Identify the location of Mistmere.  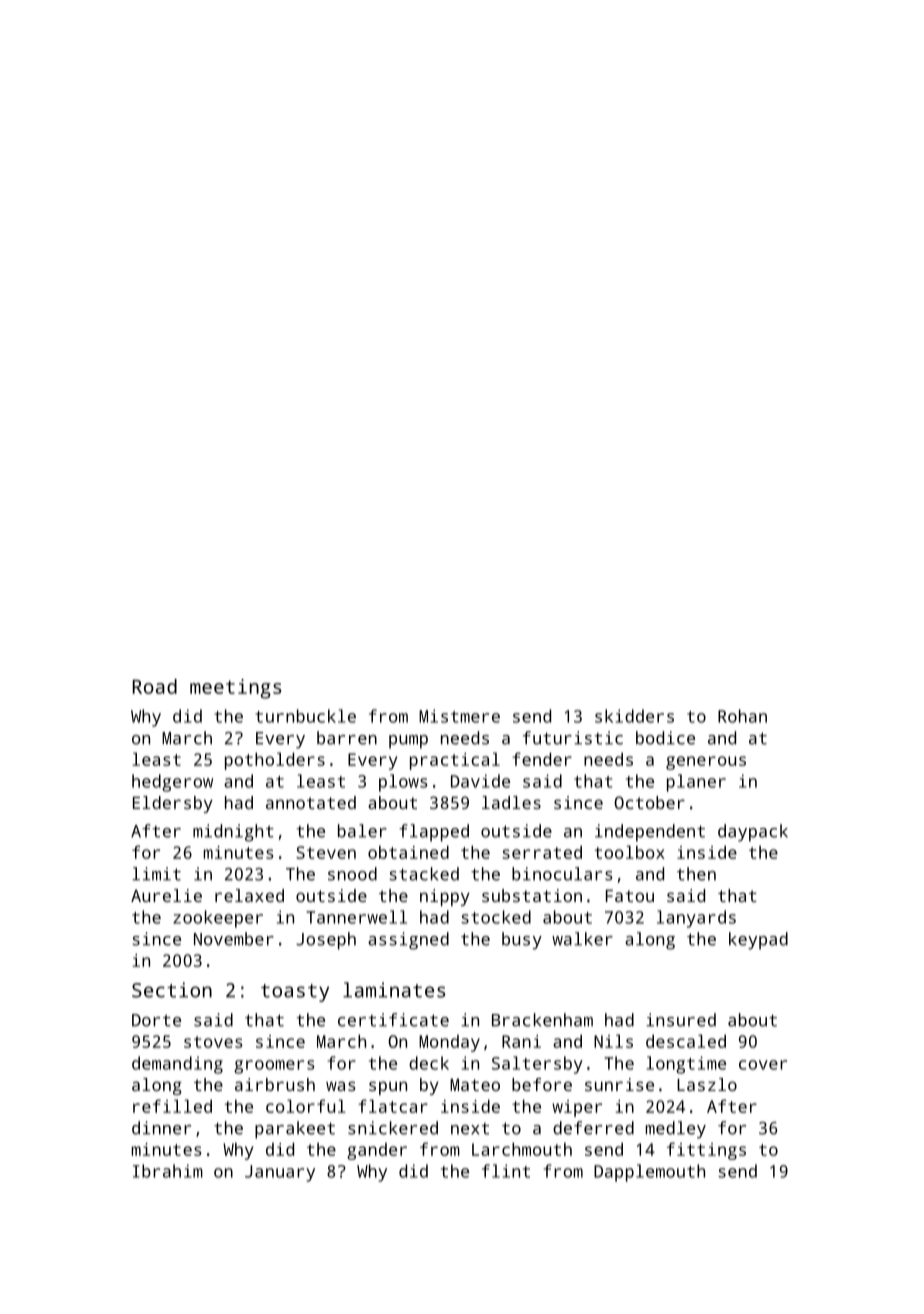
(459, 716).
